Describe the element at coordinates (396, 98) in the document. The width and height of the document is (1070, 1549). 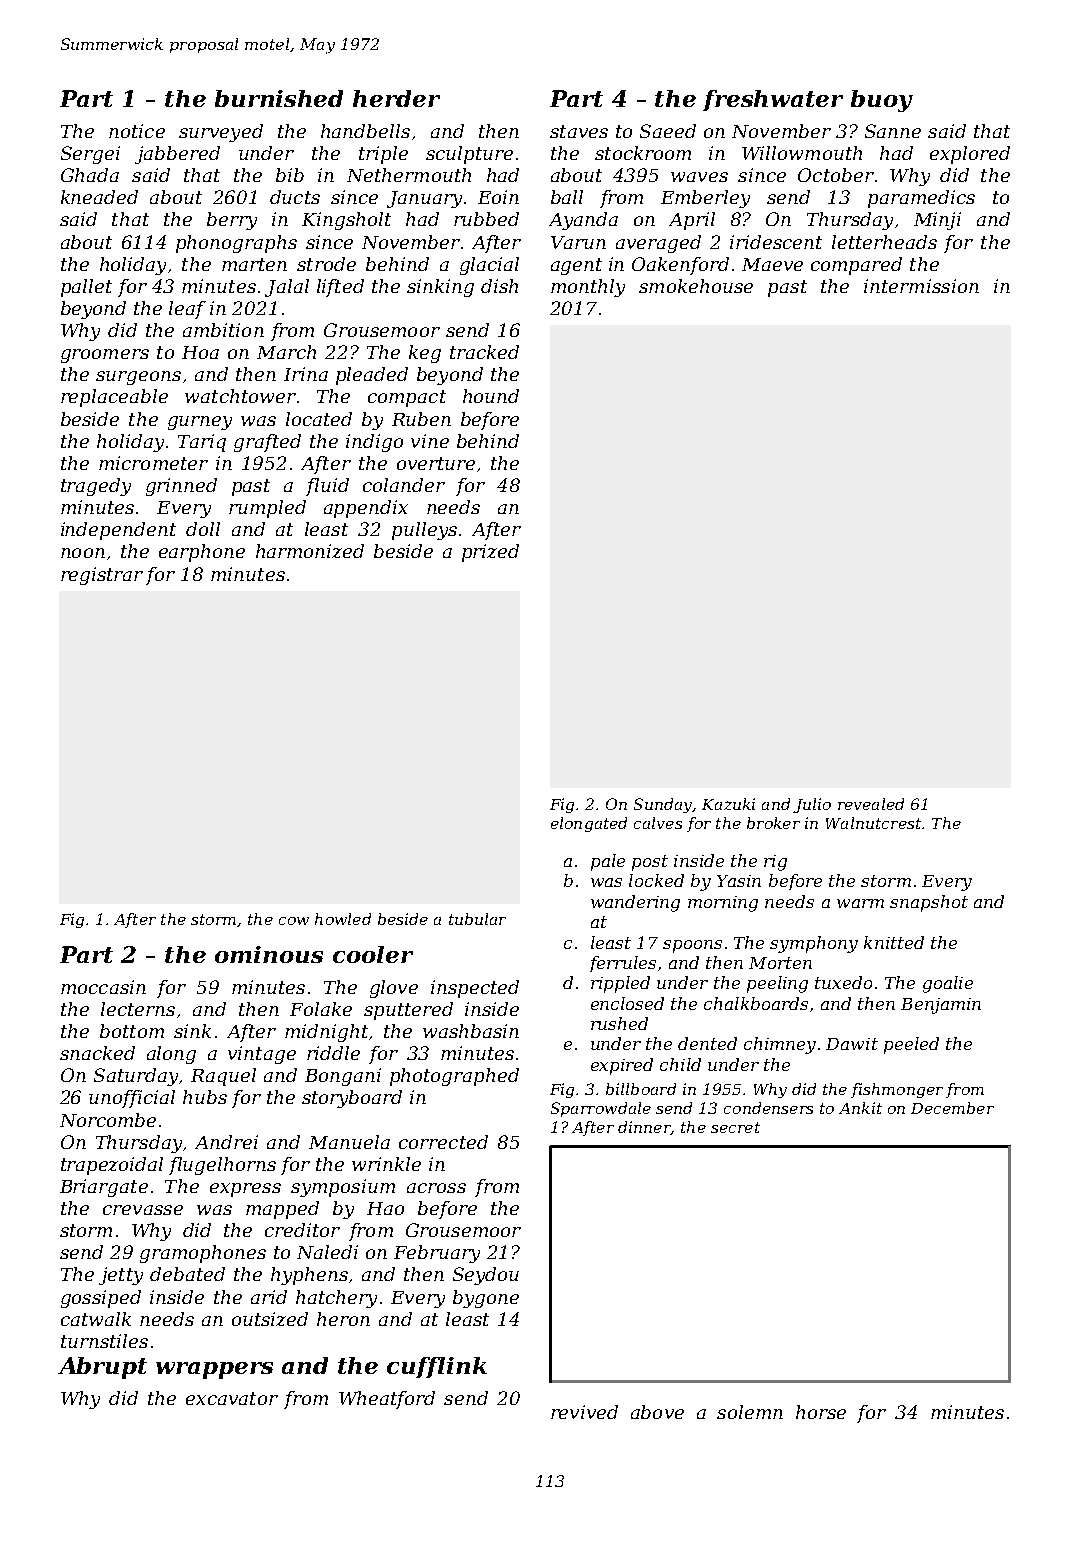
I see `herder` at that location.
